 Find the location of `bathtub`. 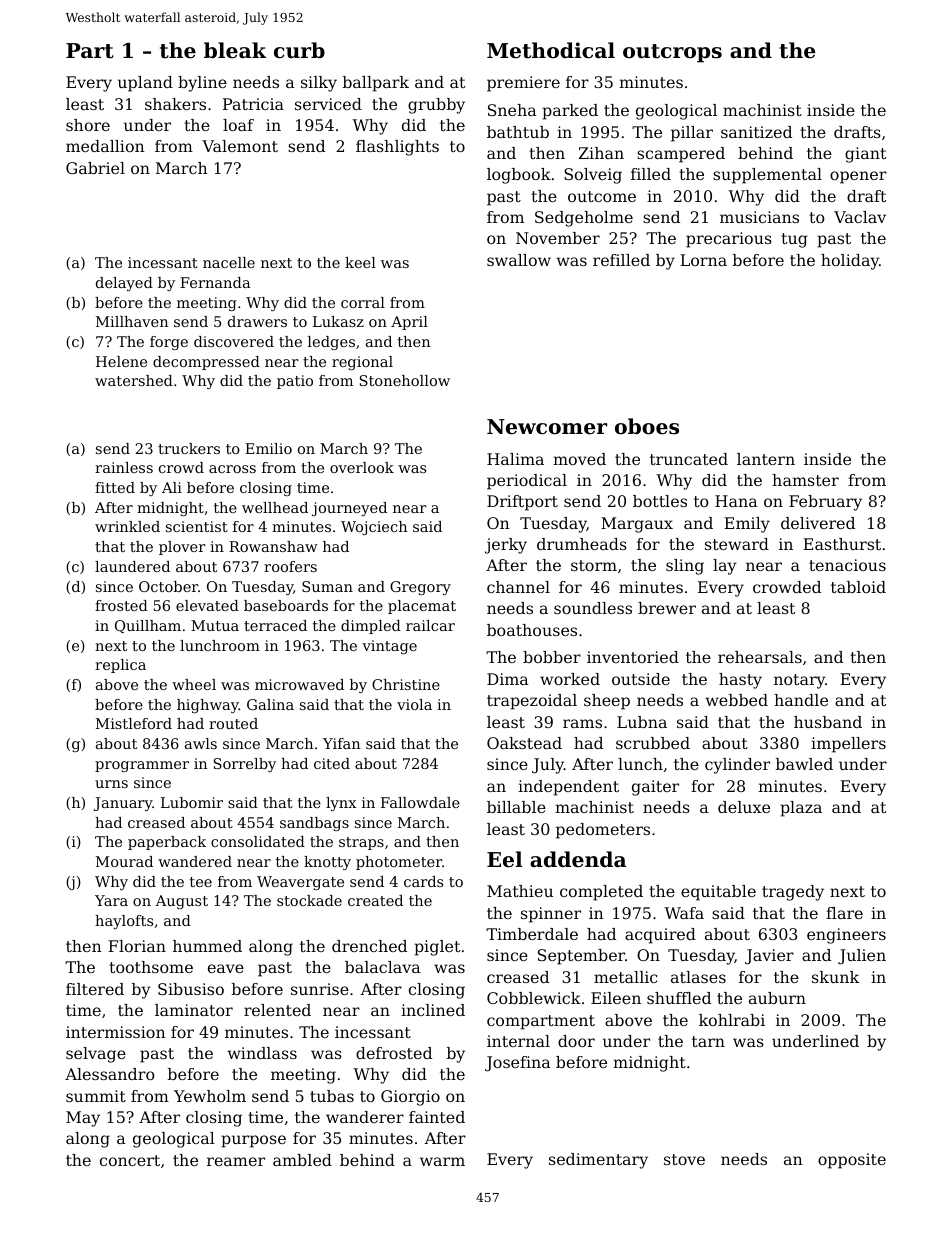

bathtub is located at coordinates (518, 132).
